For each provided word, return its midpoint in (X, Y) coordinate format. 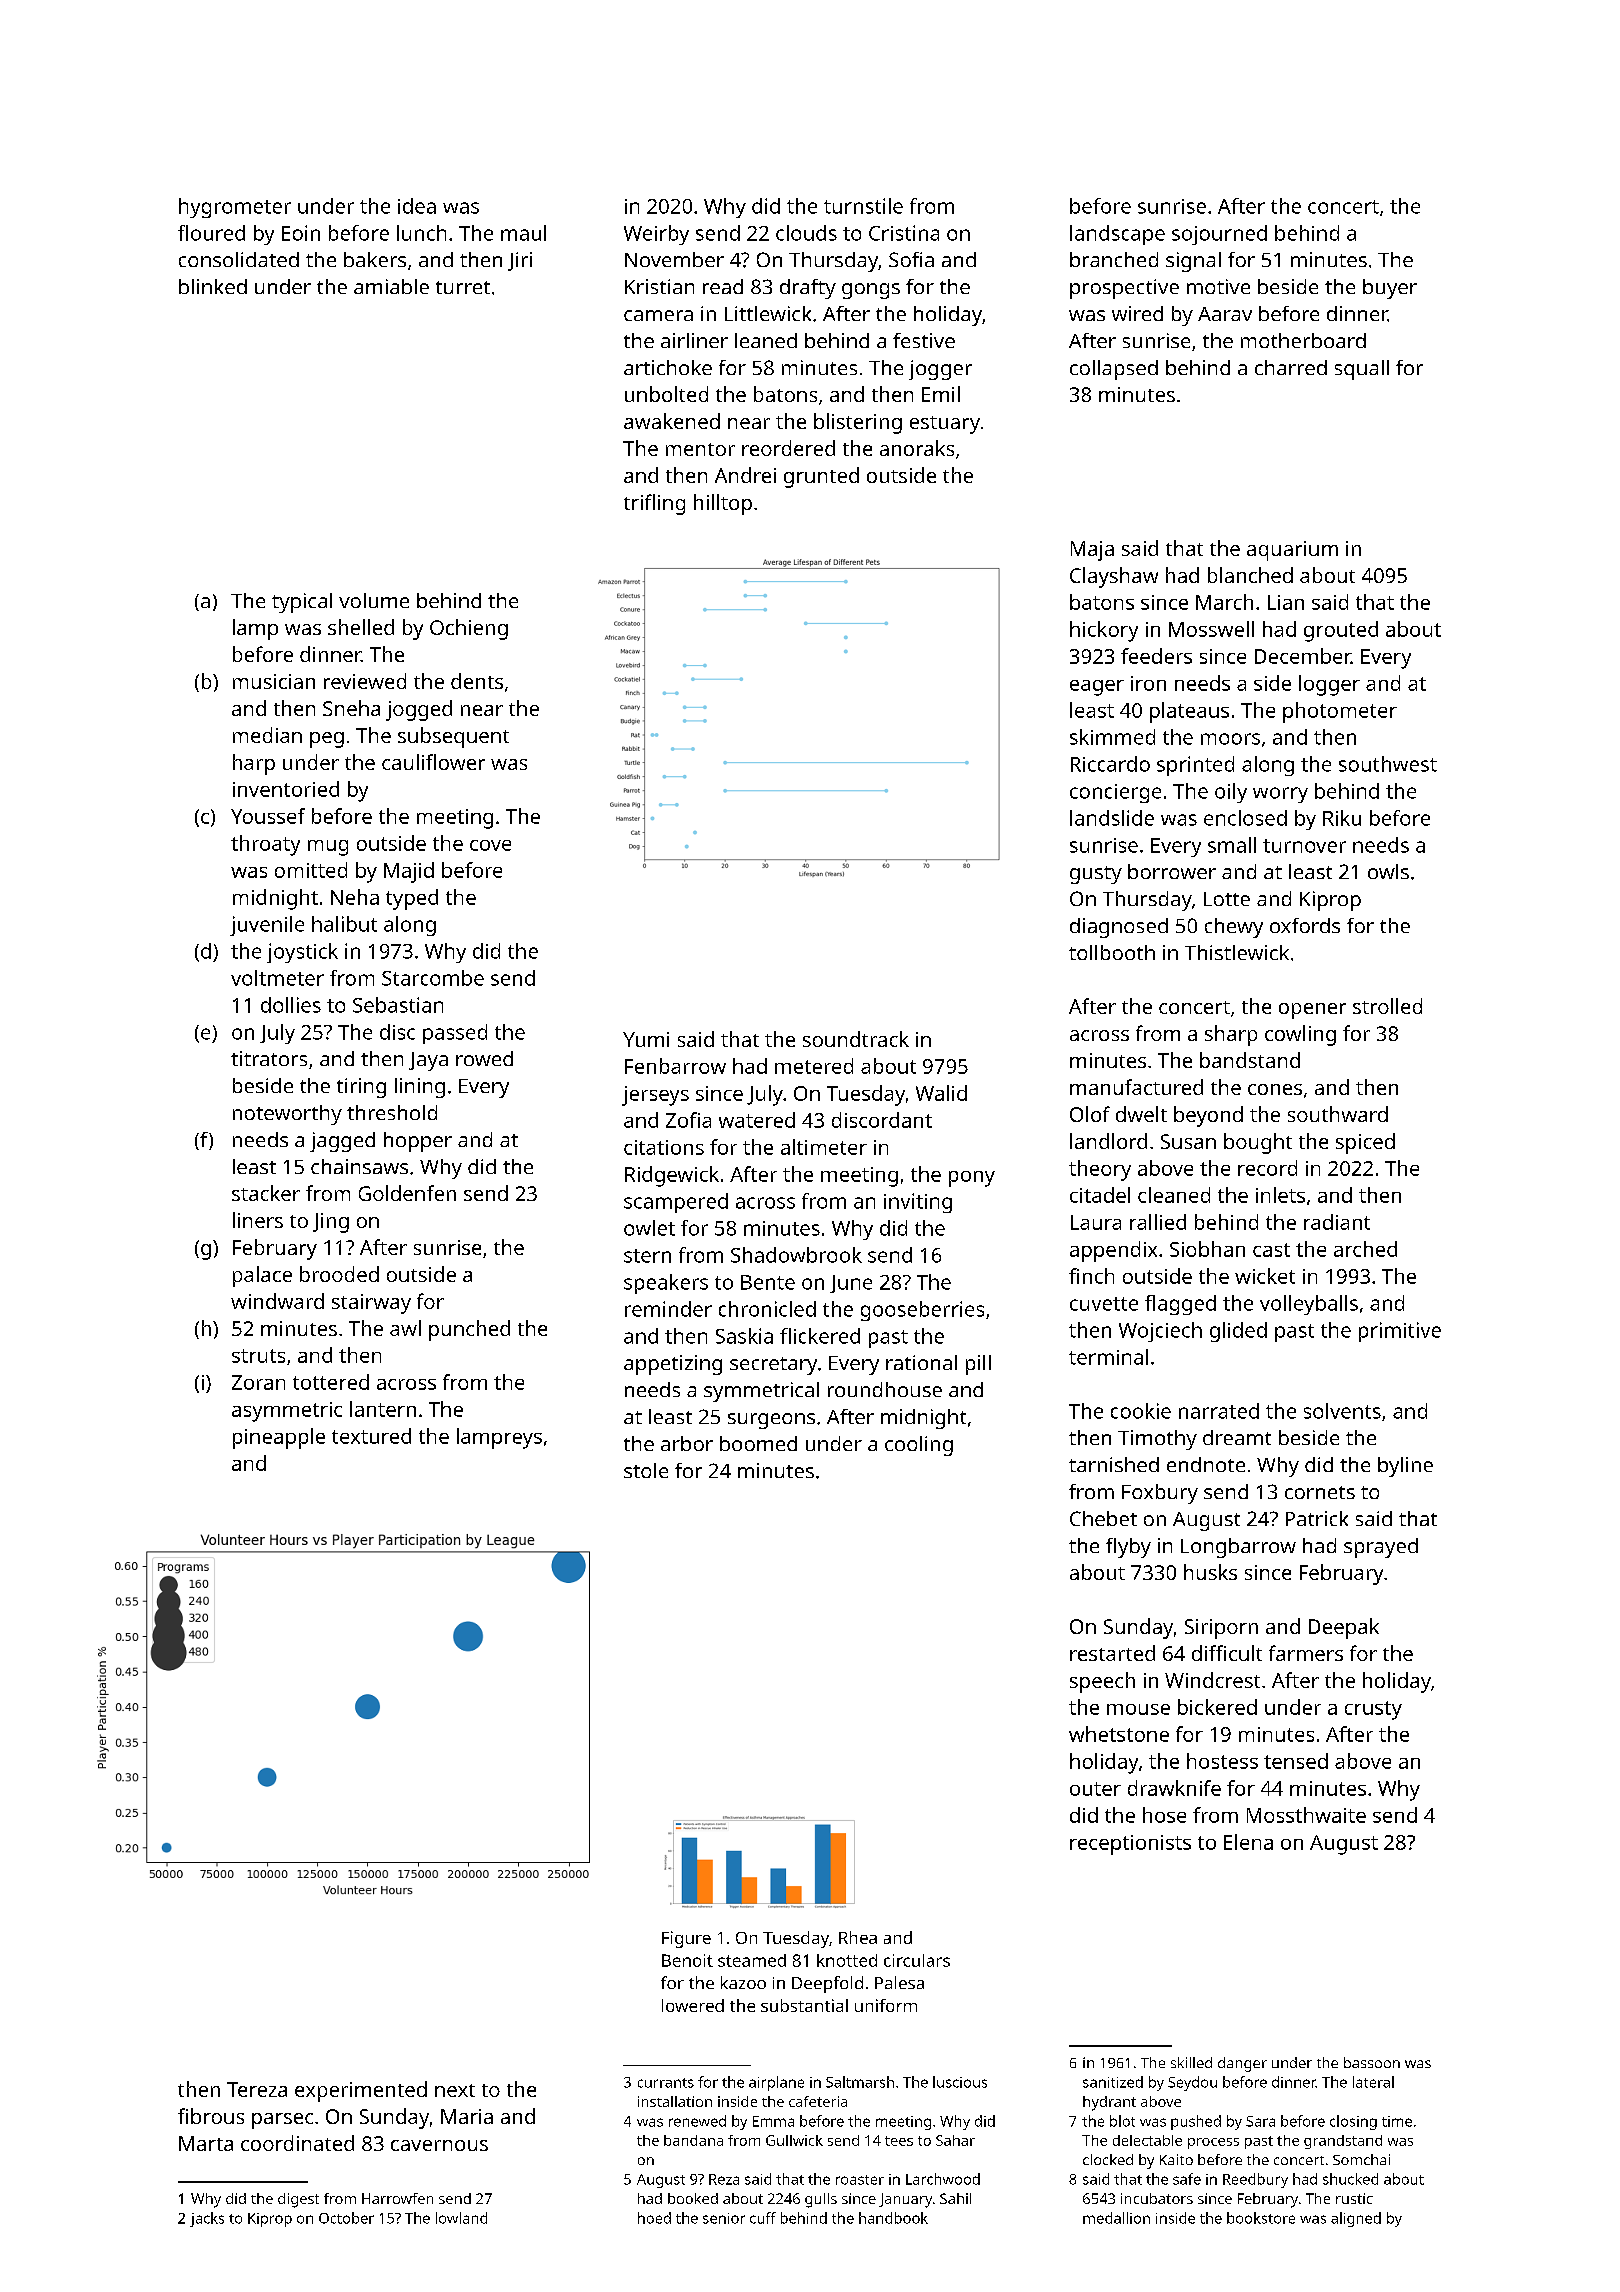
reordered (788, 448)
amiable (391, 286)
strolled (1387, 1006)
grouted (1341, 631)
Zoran (258, 1382)
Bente (768, 1282)
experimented (361, 2091)
